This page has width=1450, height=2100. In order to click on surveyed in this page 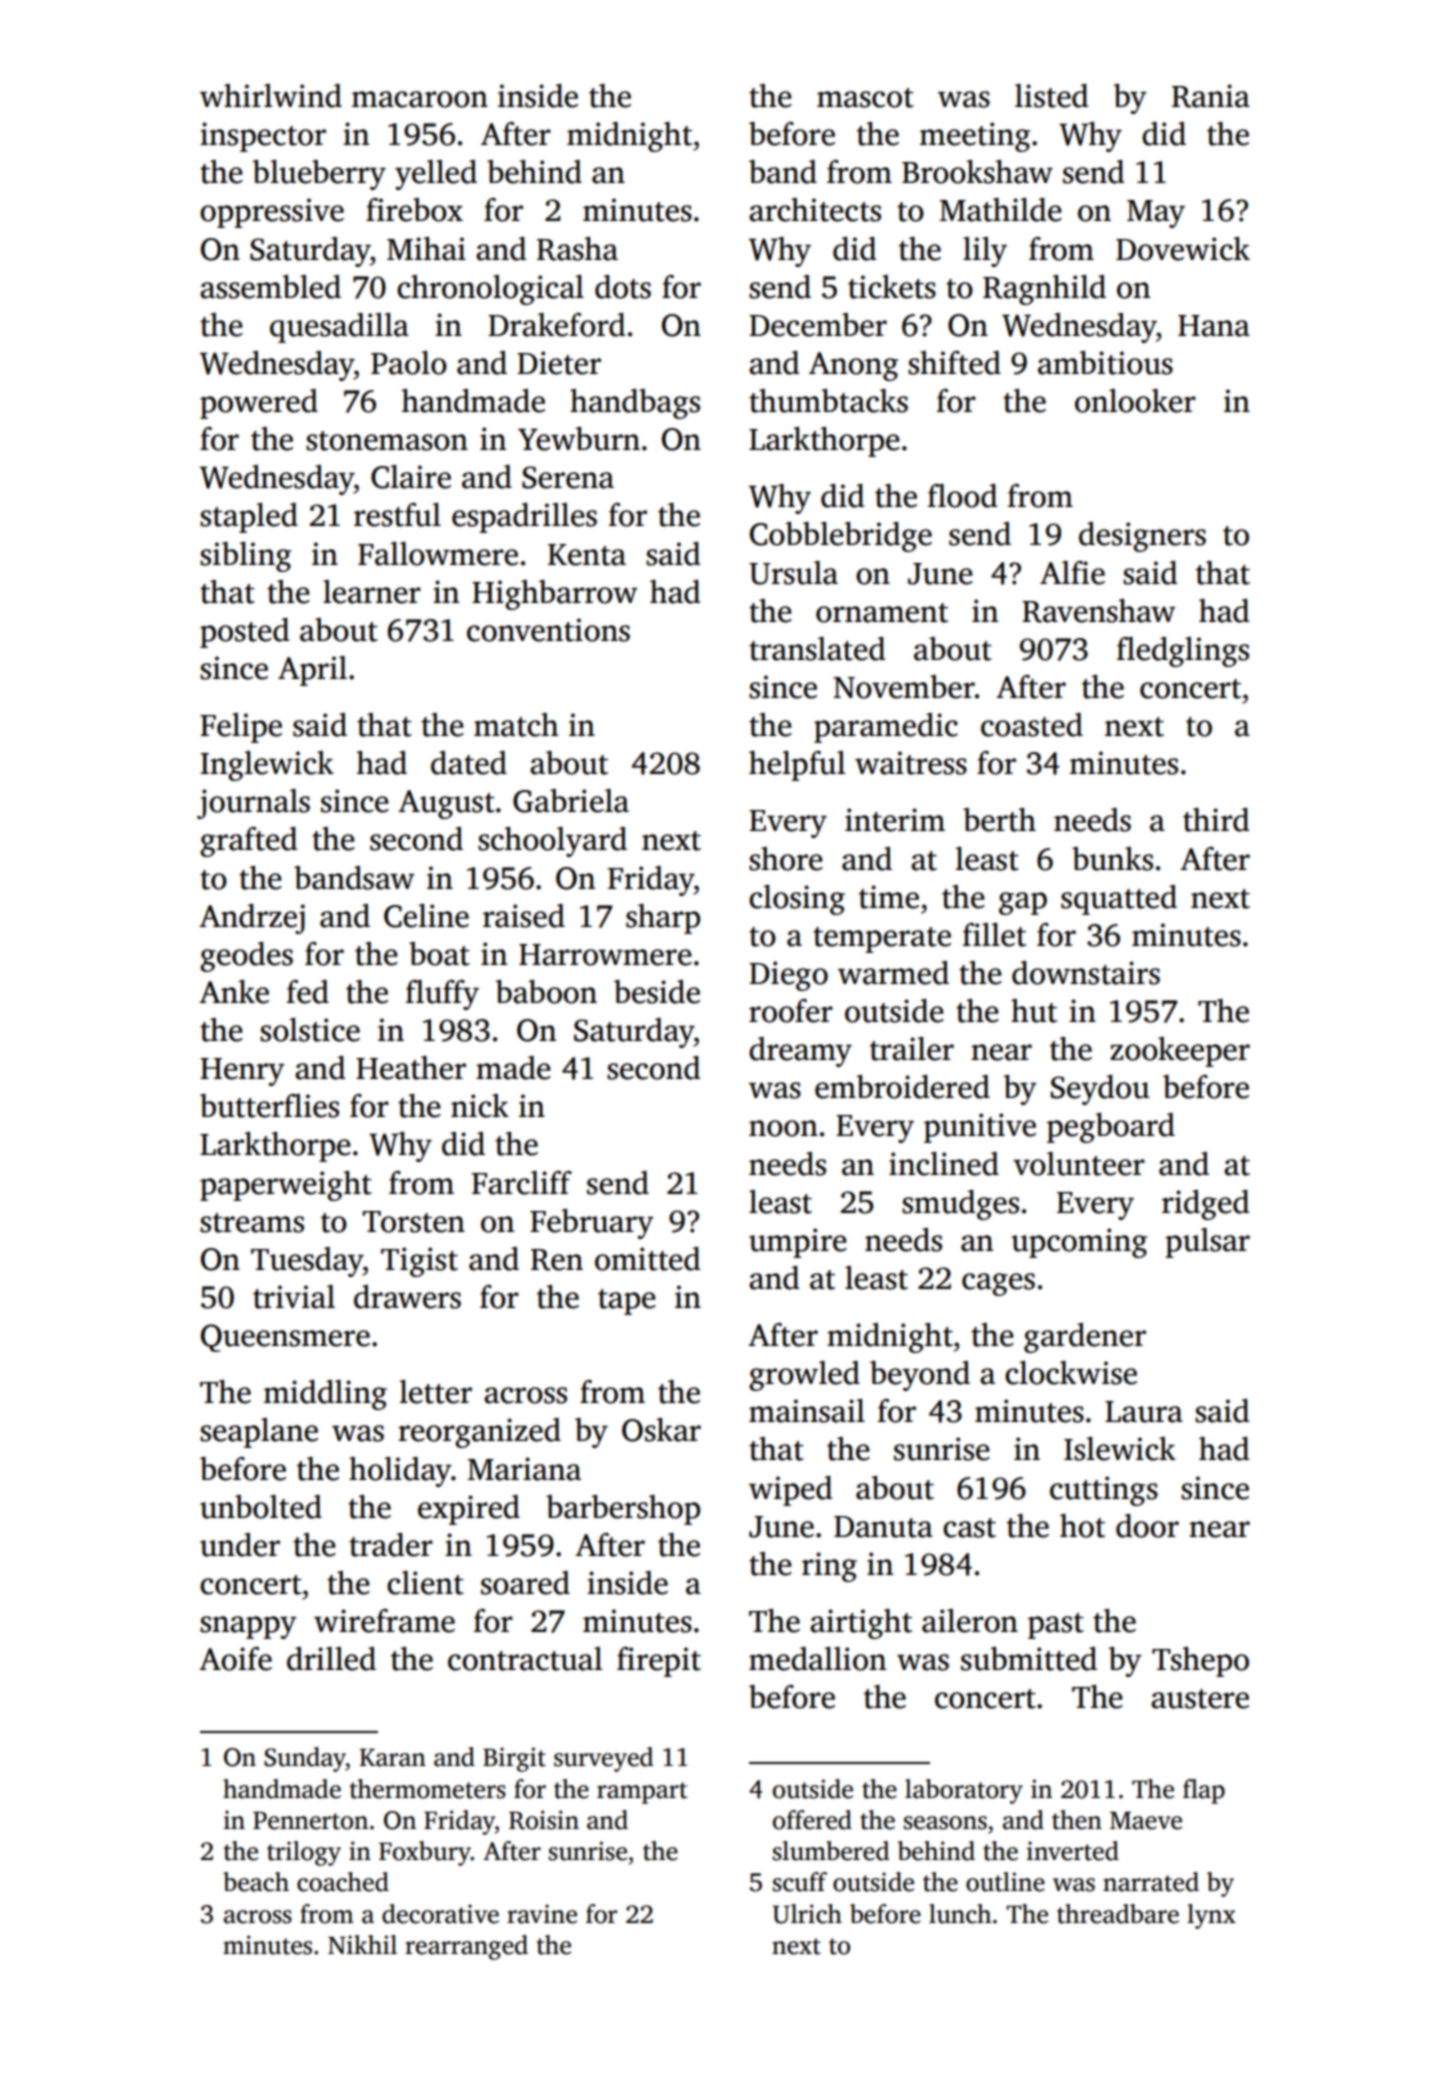, I will do `click(603, 1759)`.
